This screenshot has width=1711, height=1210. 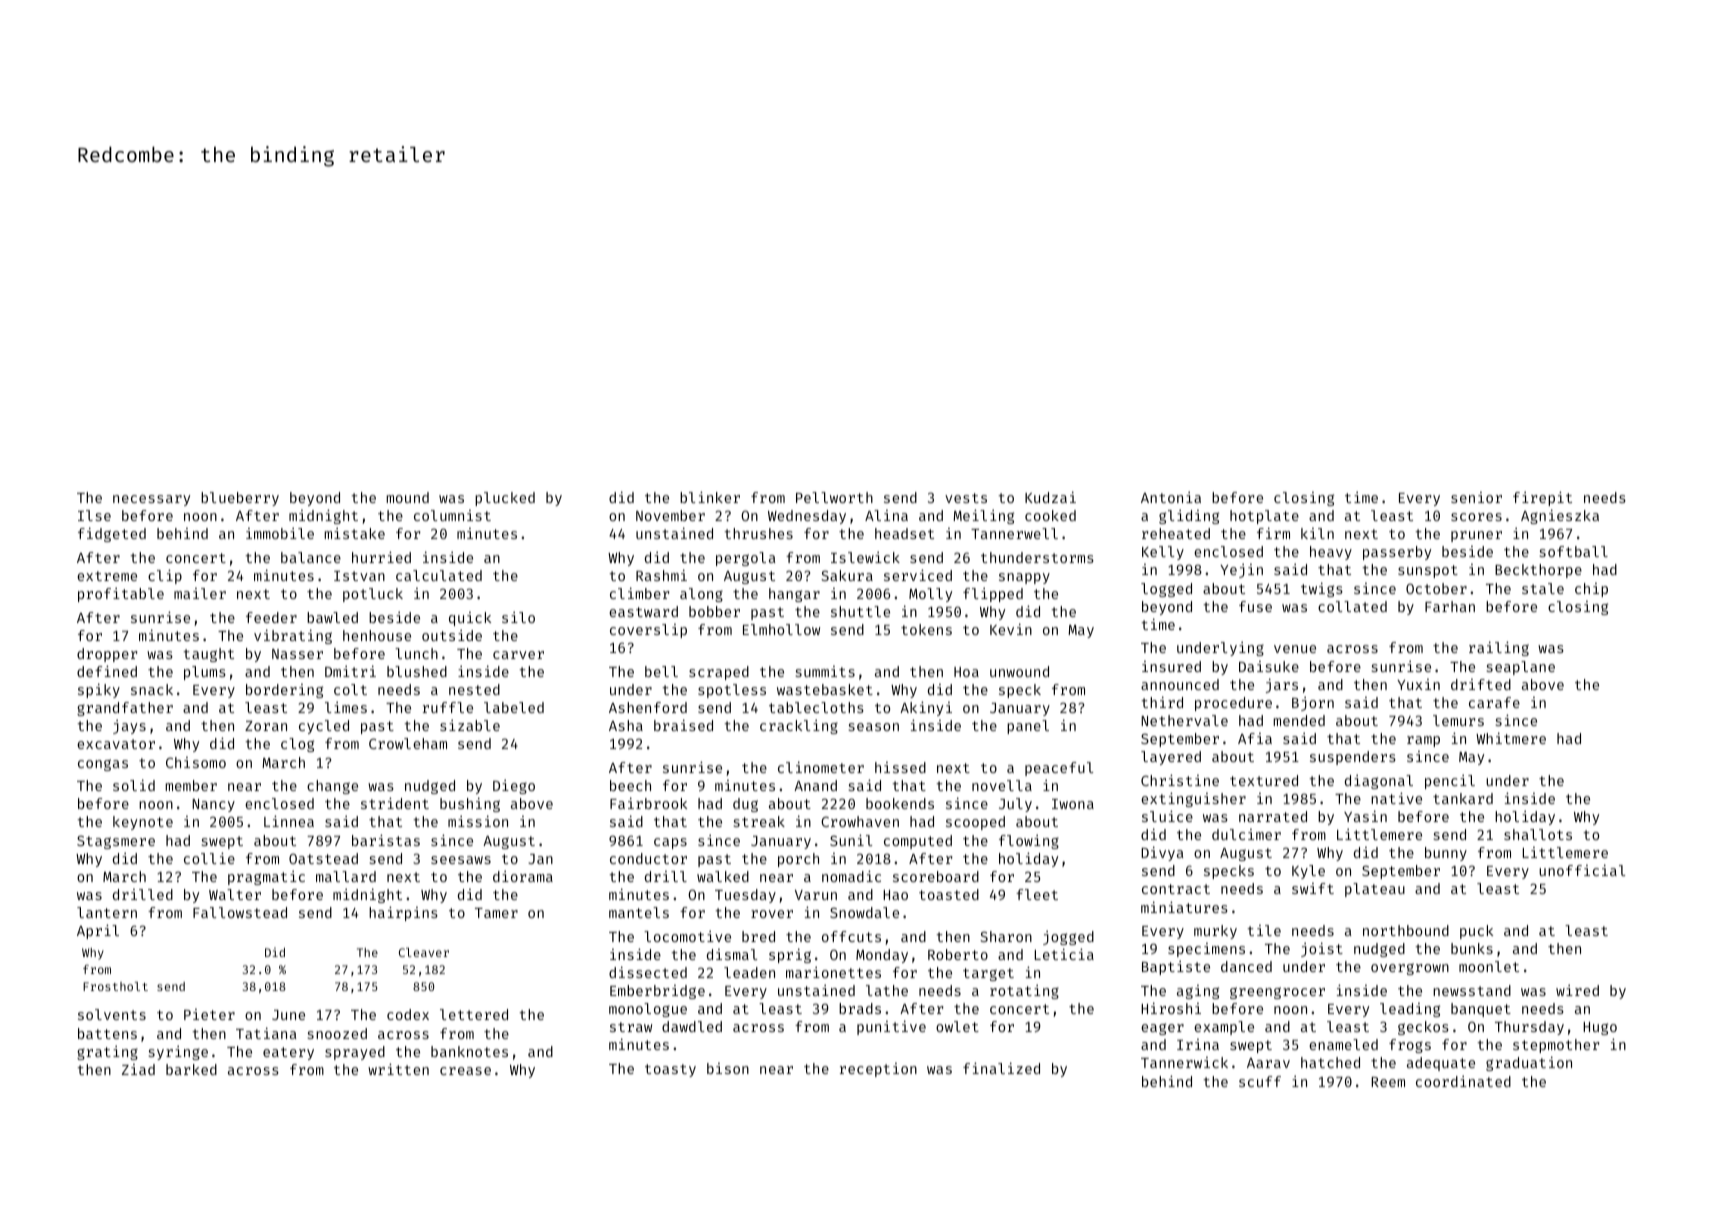 What do you see at coordinates (1162, 853) in the screenshot?
I see `Divya` at bounding box center [1162, 853].
